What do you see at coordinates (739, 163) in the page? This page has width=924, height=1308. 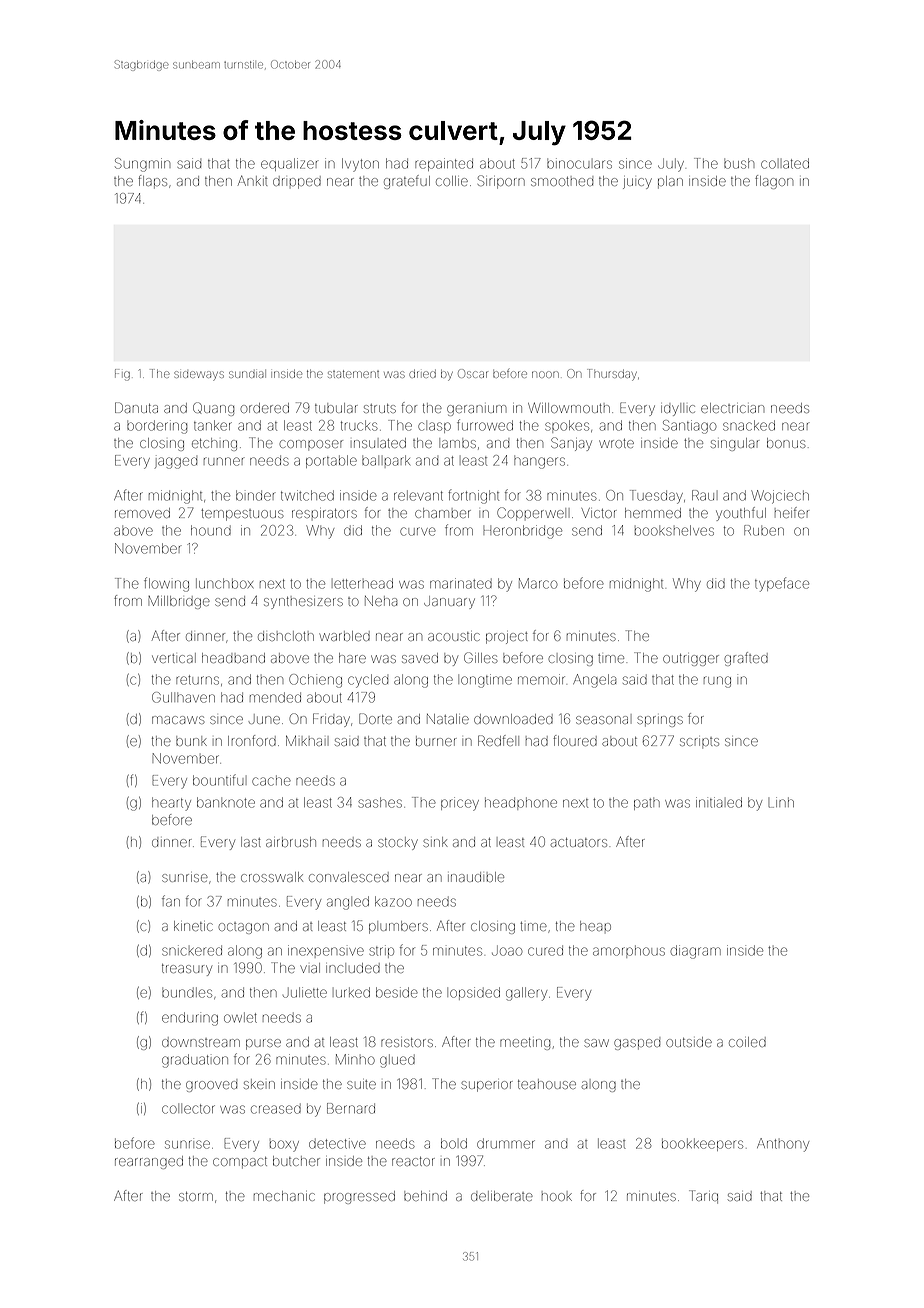 I see `bush` at bounding box center [739, 163].
